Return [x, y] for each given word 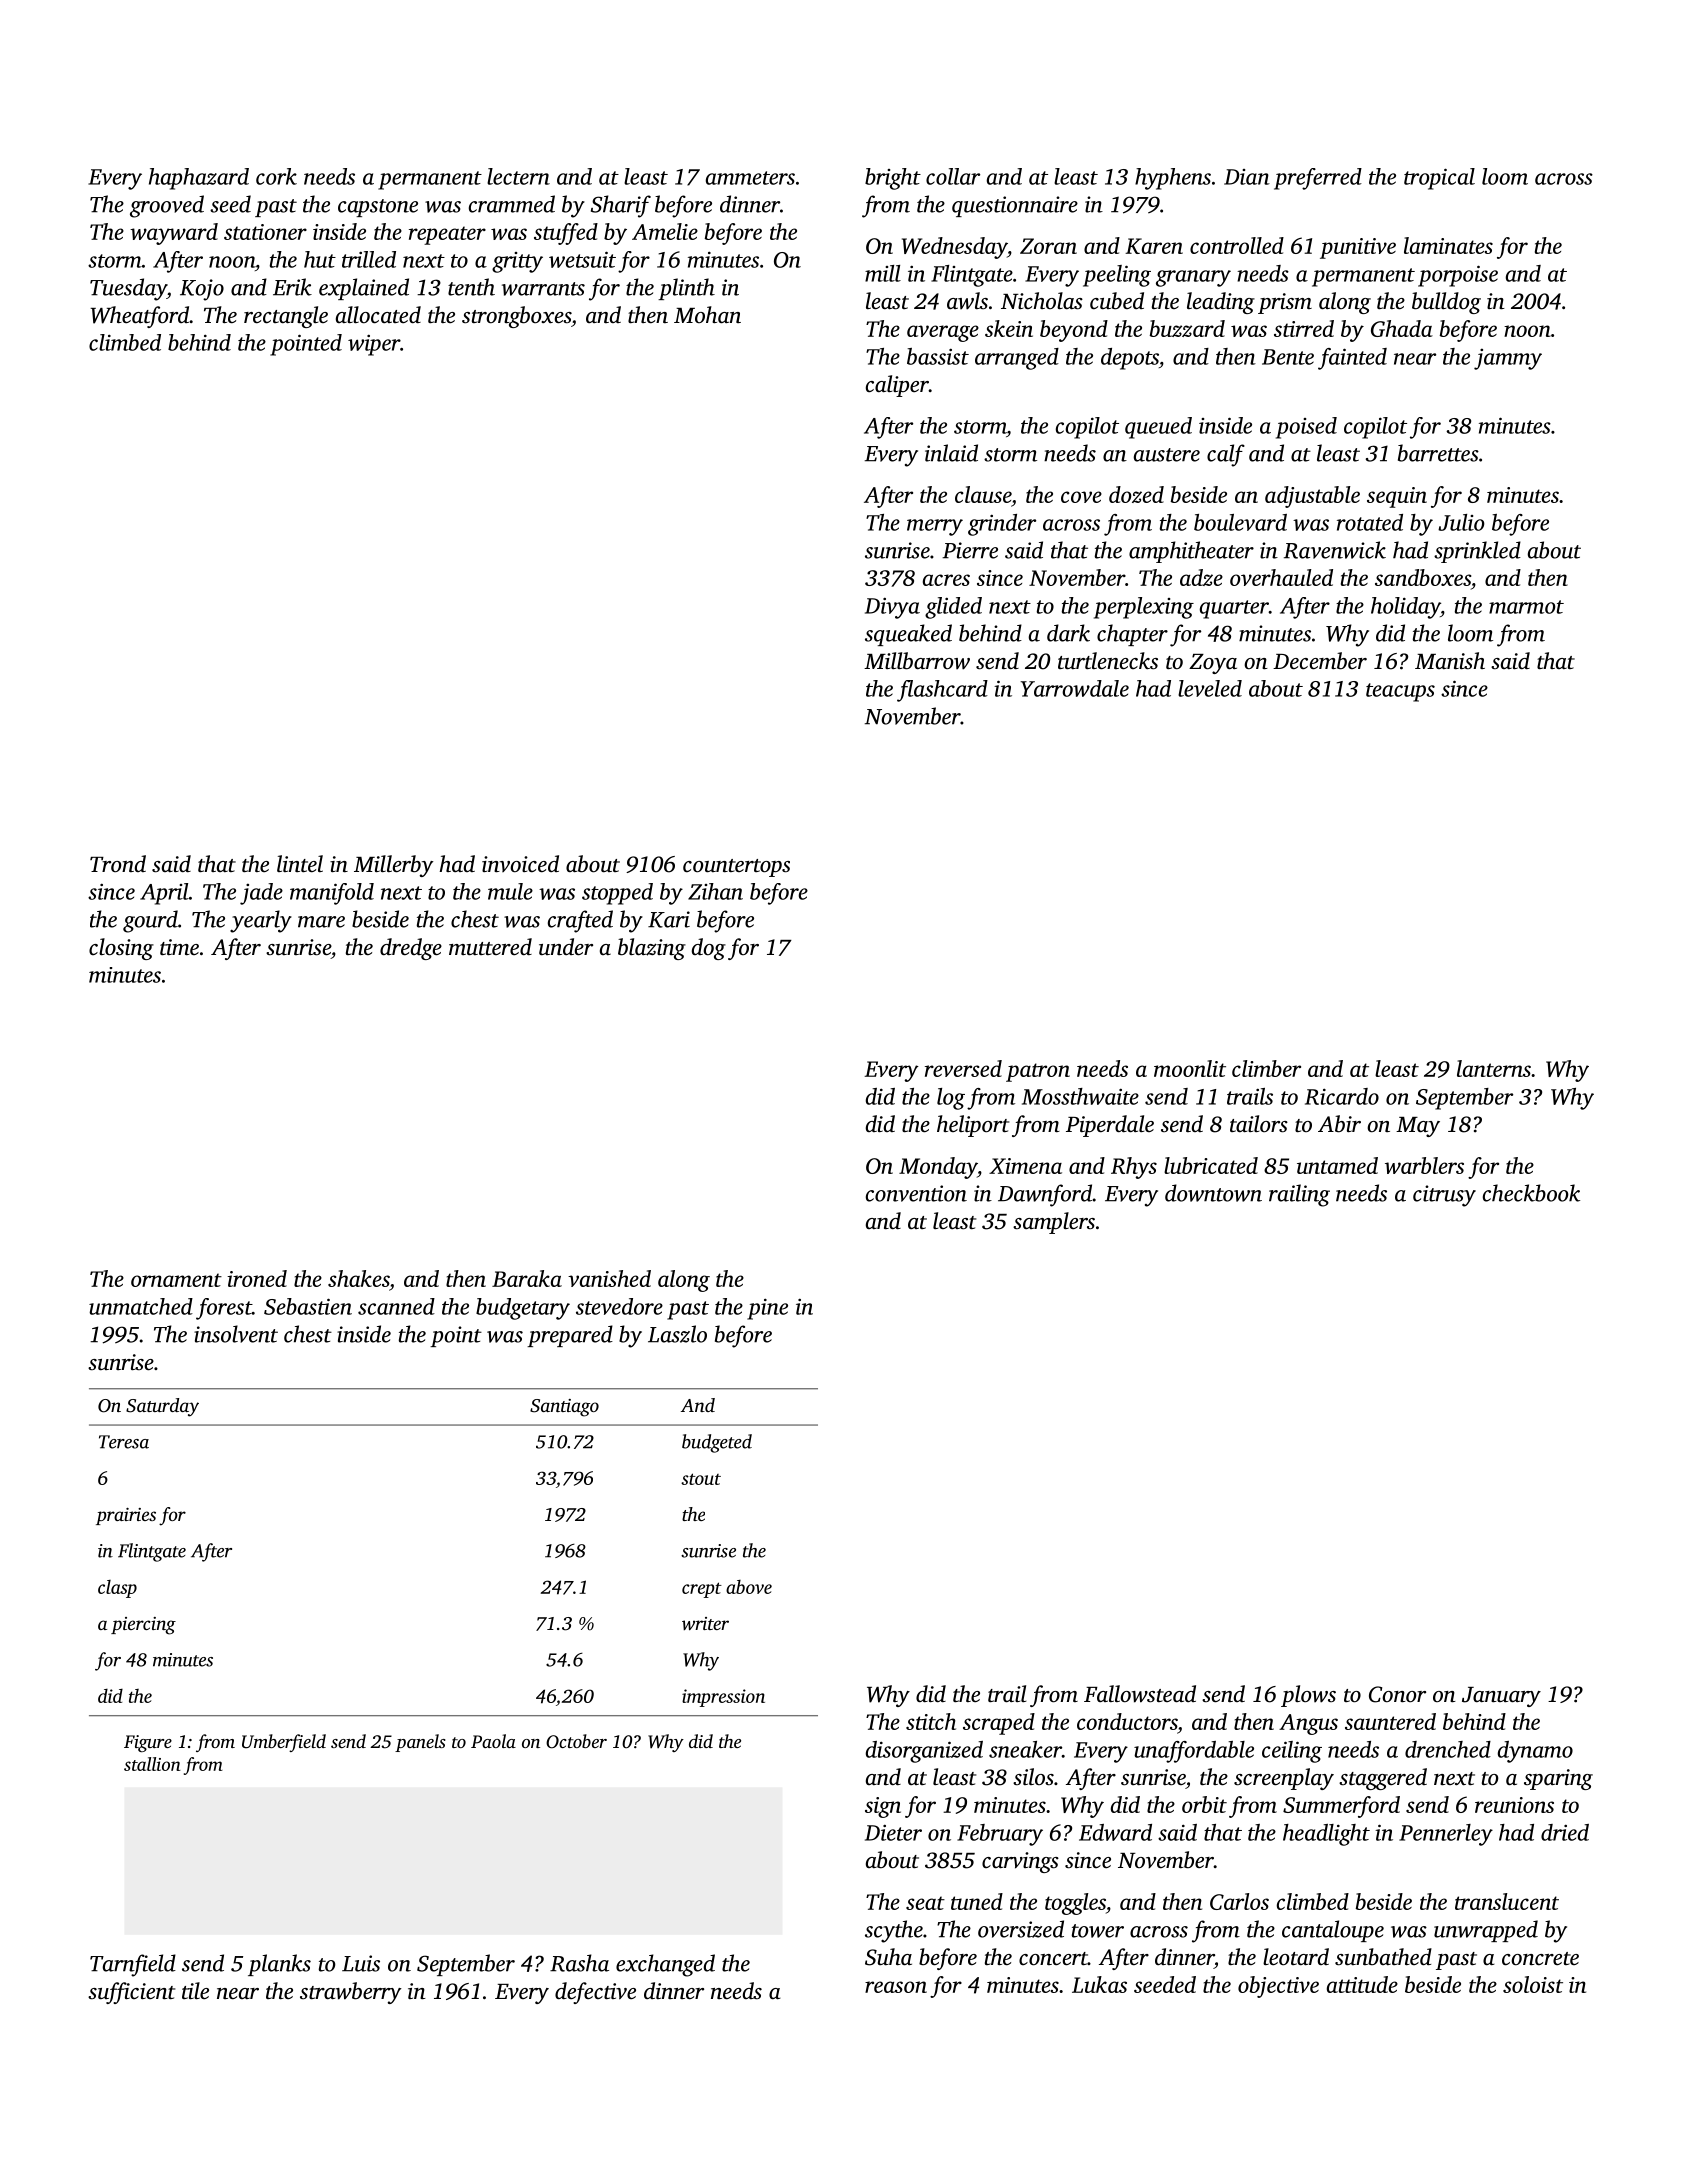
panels [420, 1743]
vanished [609, 1278]
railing [1299, 1195]
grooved [167, 206]
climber [1266, 1068]
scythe [894, 1931]
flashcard [942, 691]
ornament [176, 1280]
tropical [1439, 179]
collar [953, 176]
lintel [300, 863]
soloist [1533, 1984]
